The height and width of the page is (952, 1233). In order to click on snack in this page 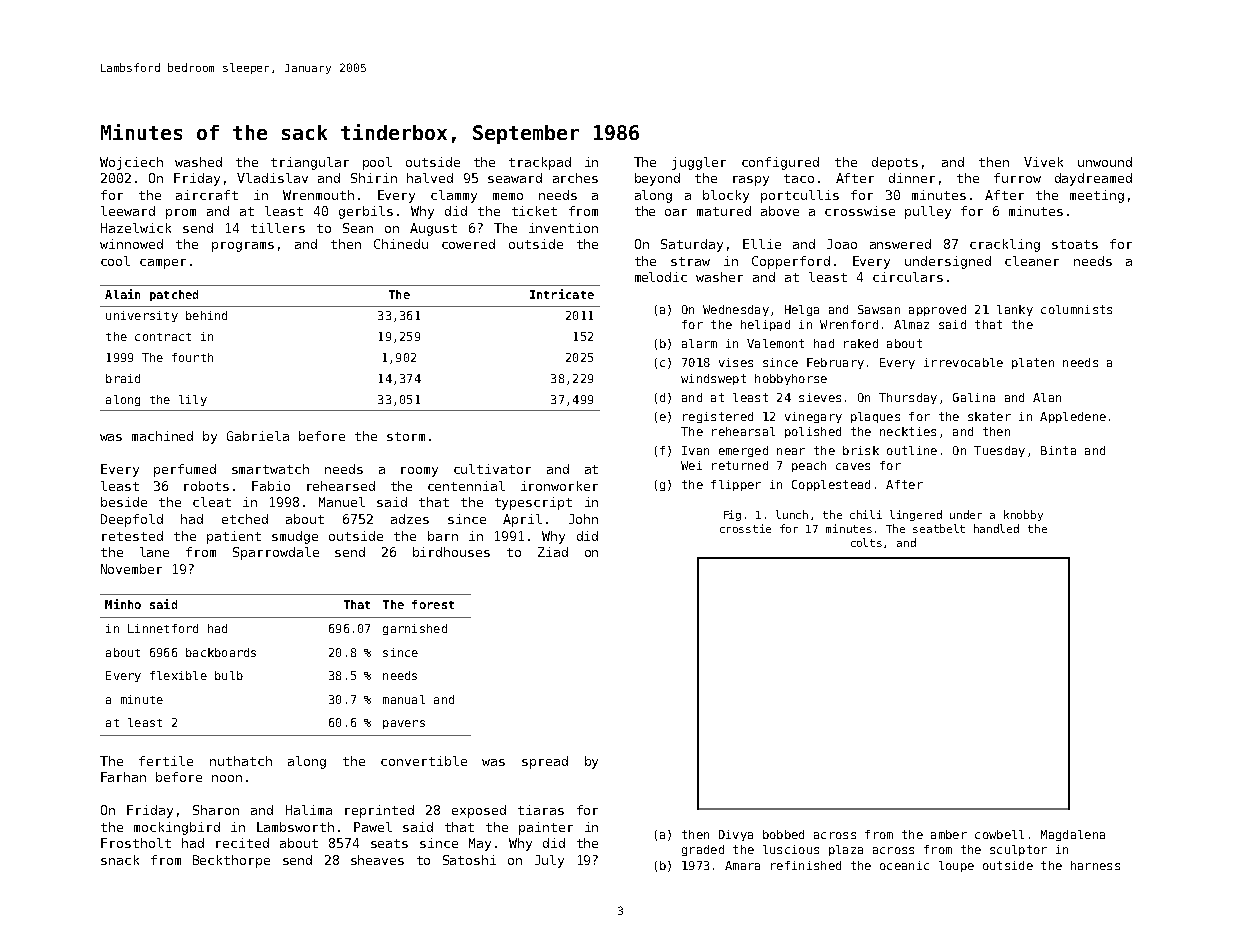, I will do `click(120, 860)`.
